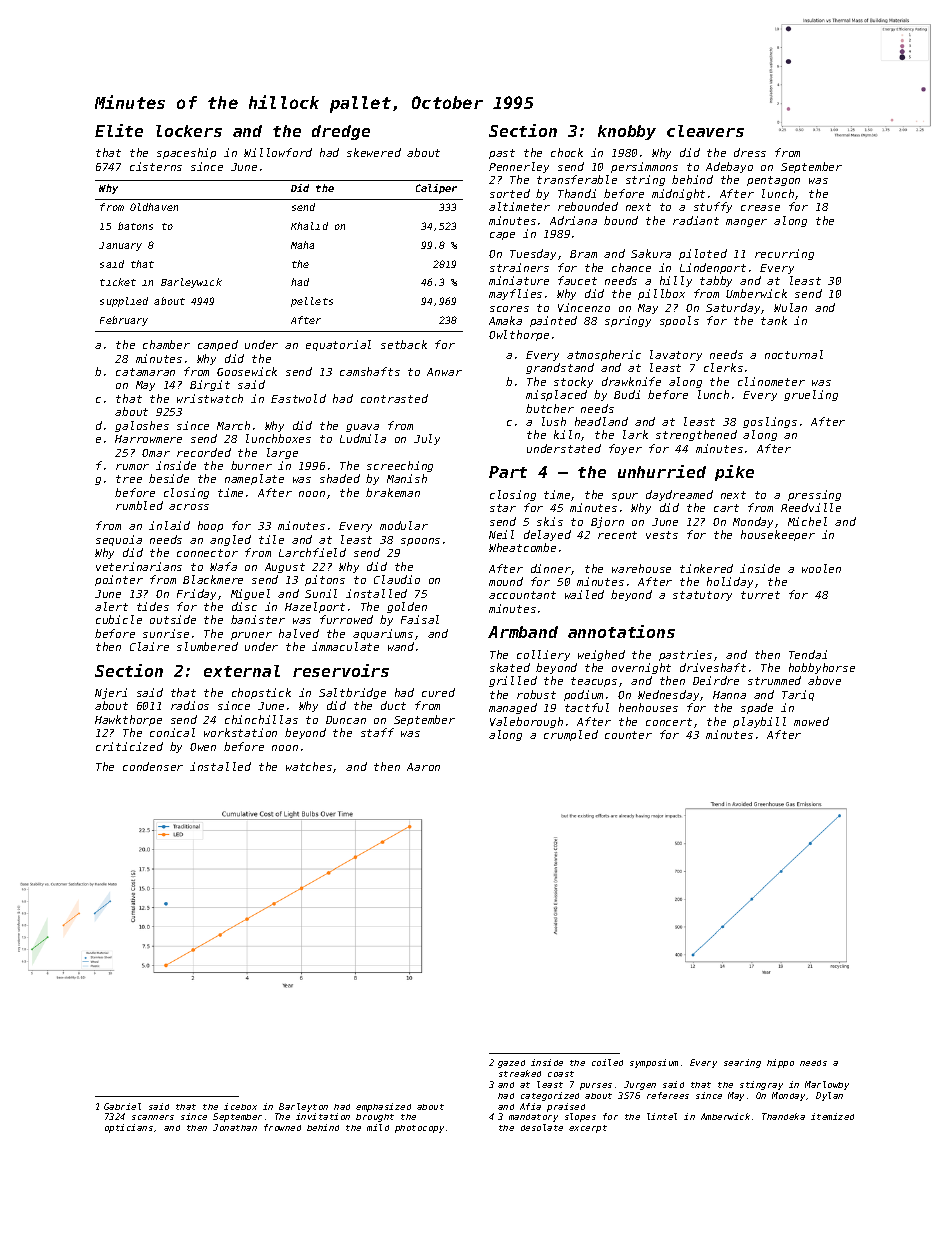  Describe the element at coordinates (341, 132) in the page. I see `dredge` at that location.
